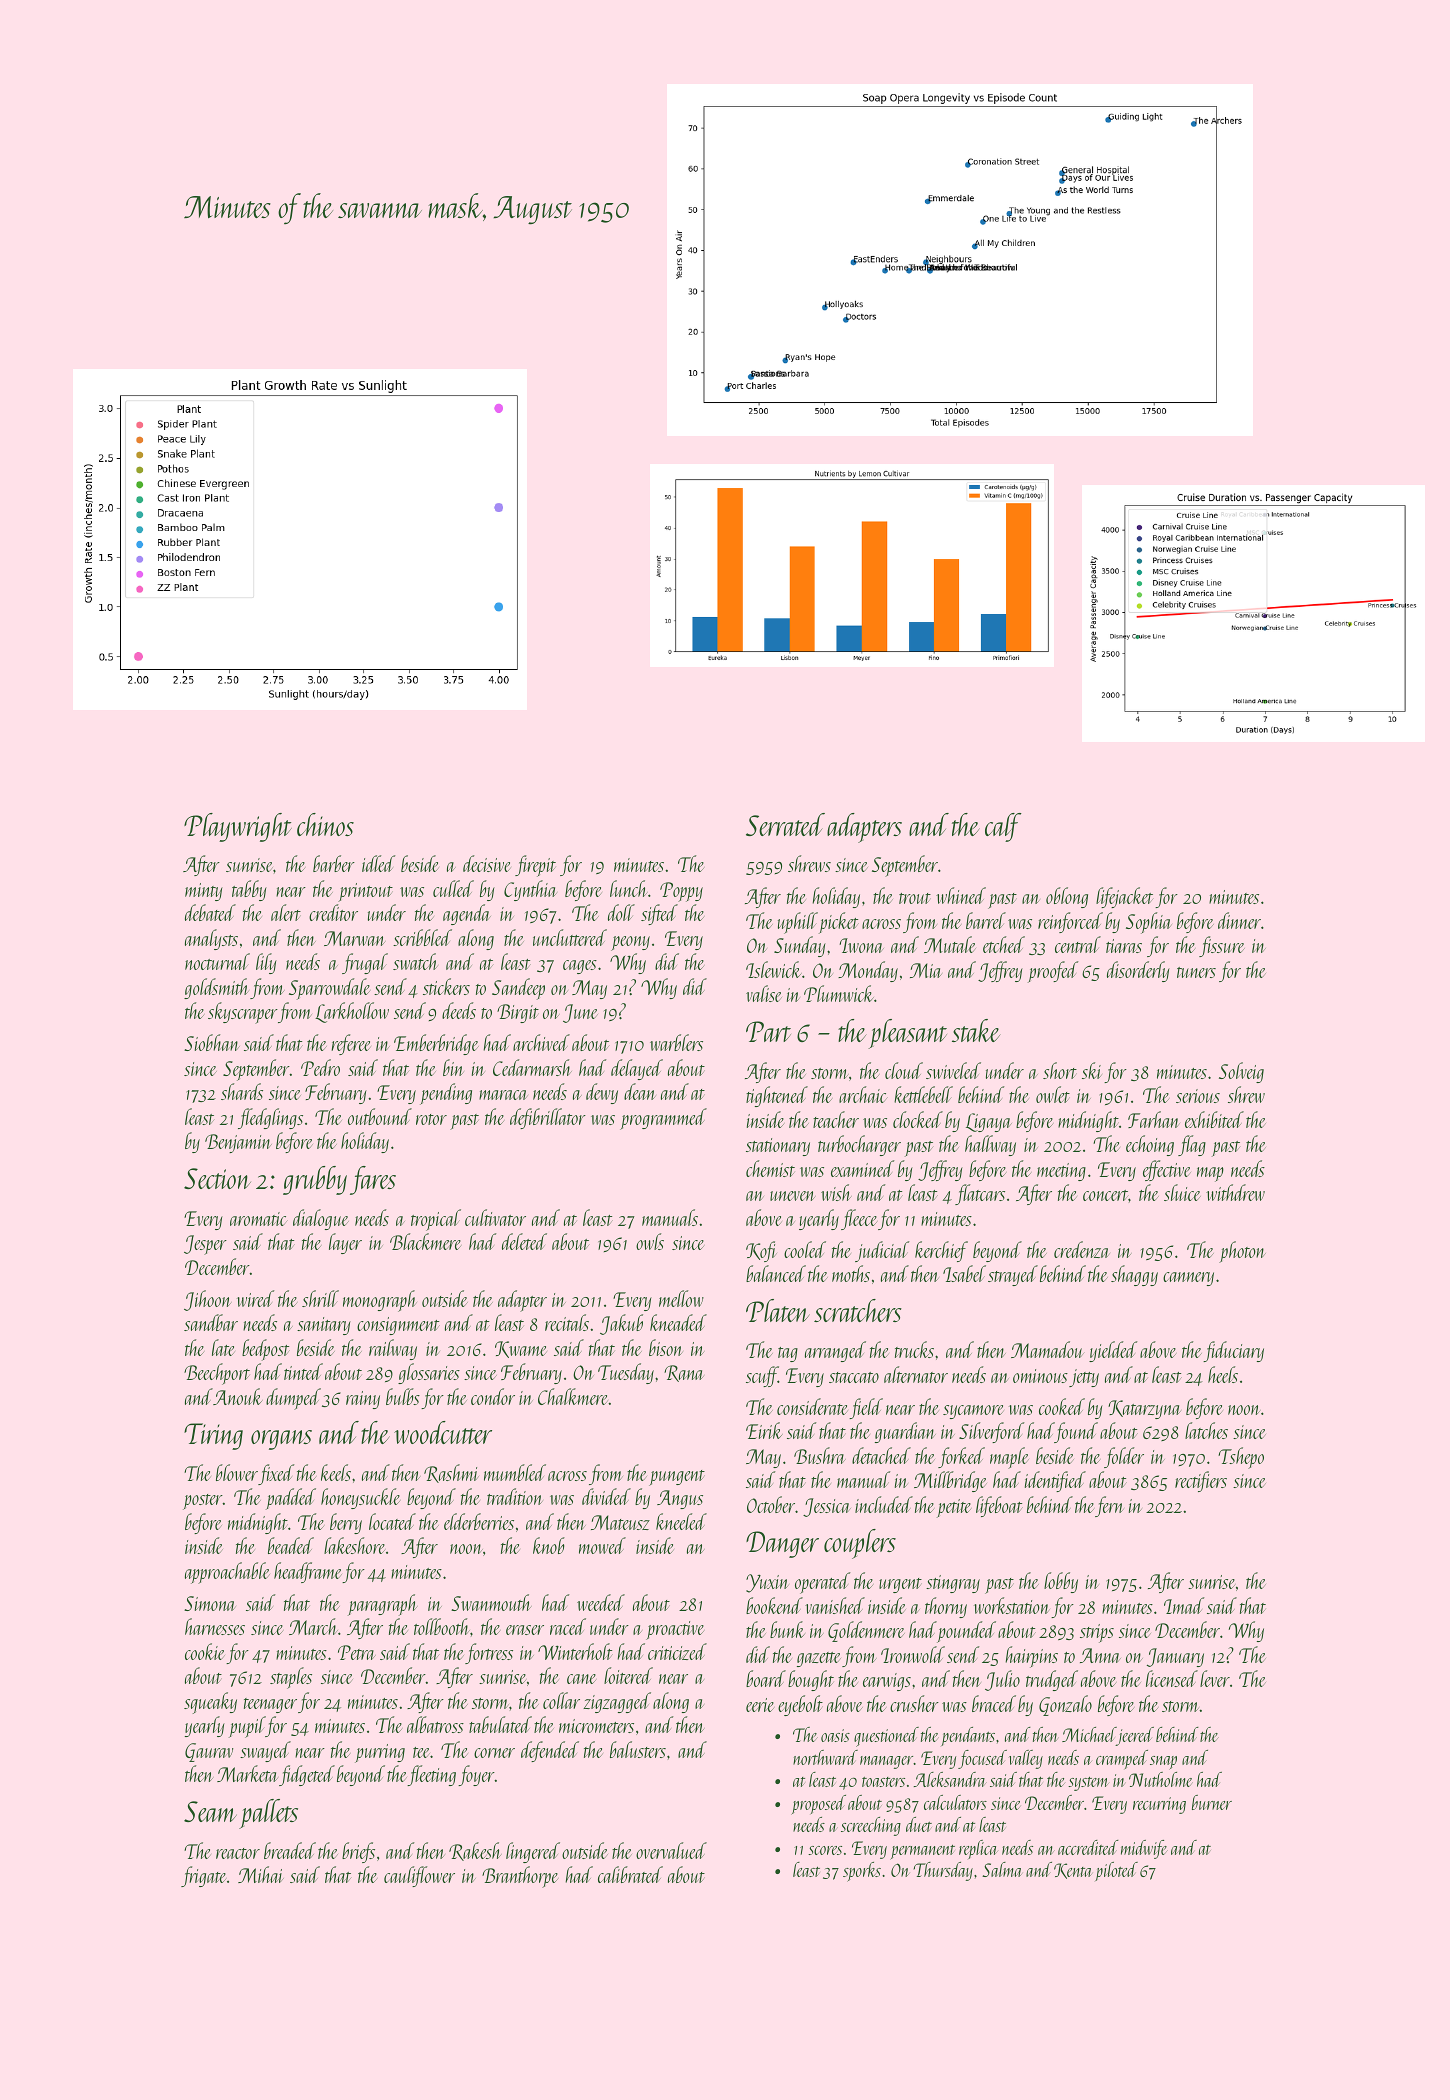  I want to click on Plumwick, so click(839, 993).
